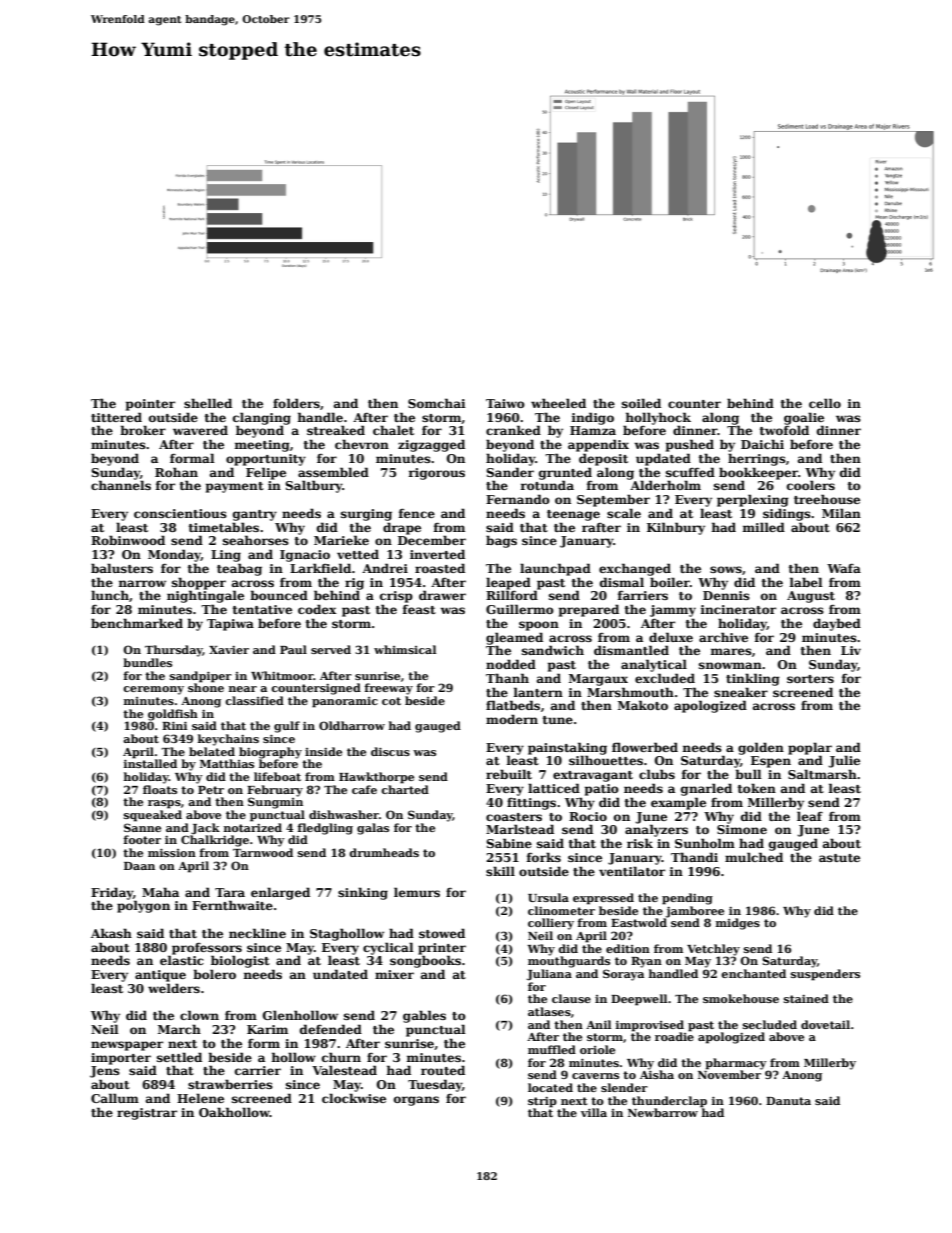 The width and height of the page is (952, 1233). What do you see at coordinates (344, 1070) in the page?
I see `Valestead` at bounding box center [344, 1070].
